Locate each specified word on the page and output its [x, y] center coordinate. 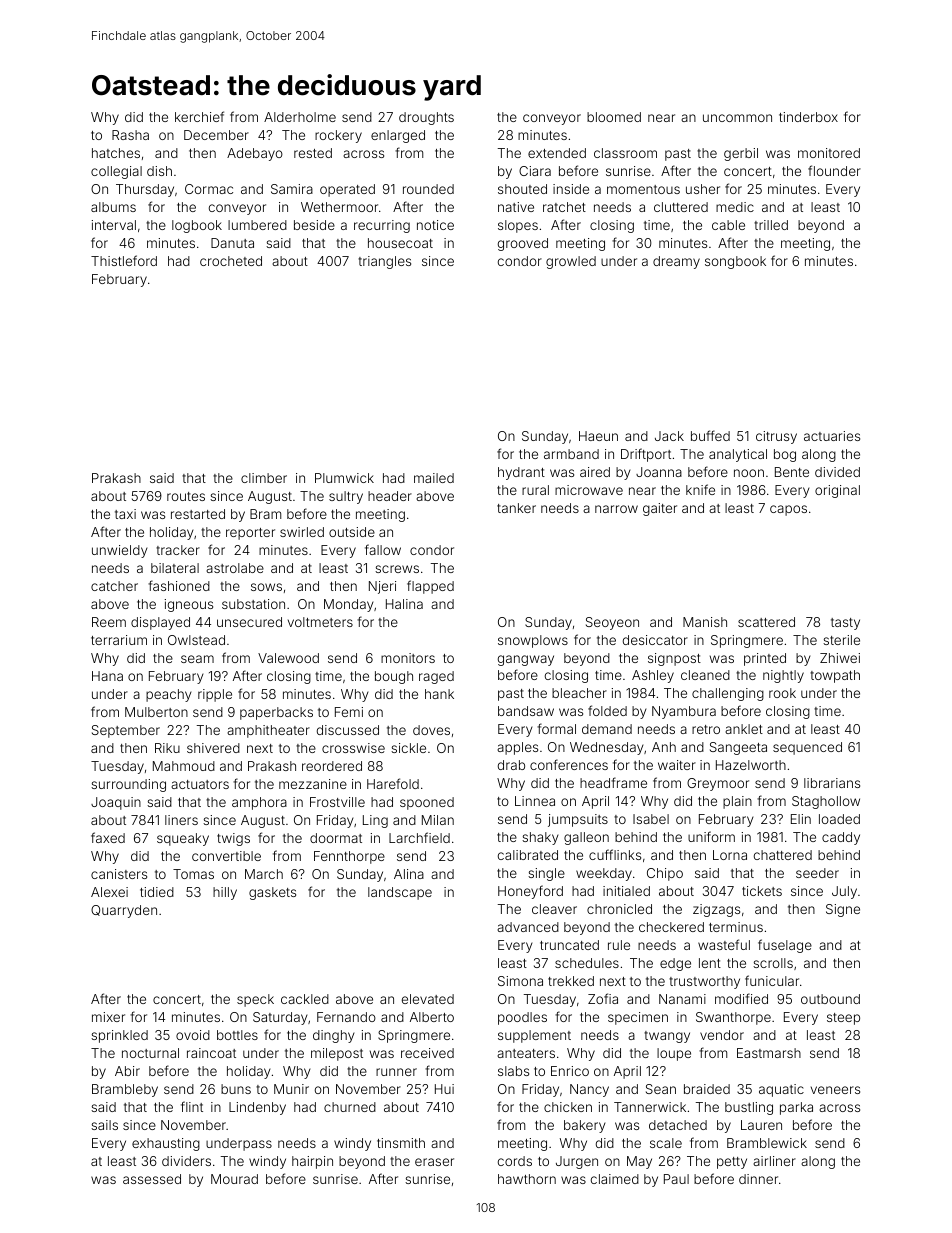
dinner [758, 1179]
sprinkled [119, 1036]
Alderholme [300, 117]
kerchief [199, 116]
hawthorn [527, 1179]
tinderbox [808, 117]
